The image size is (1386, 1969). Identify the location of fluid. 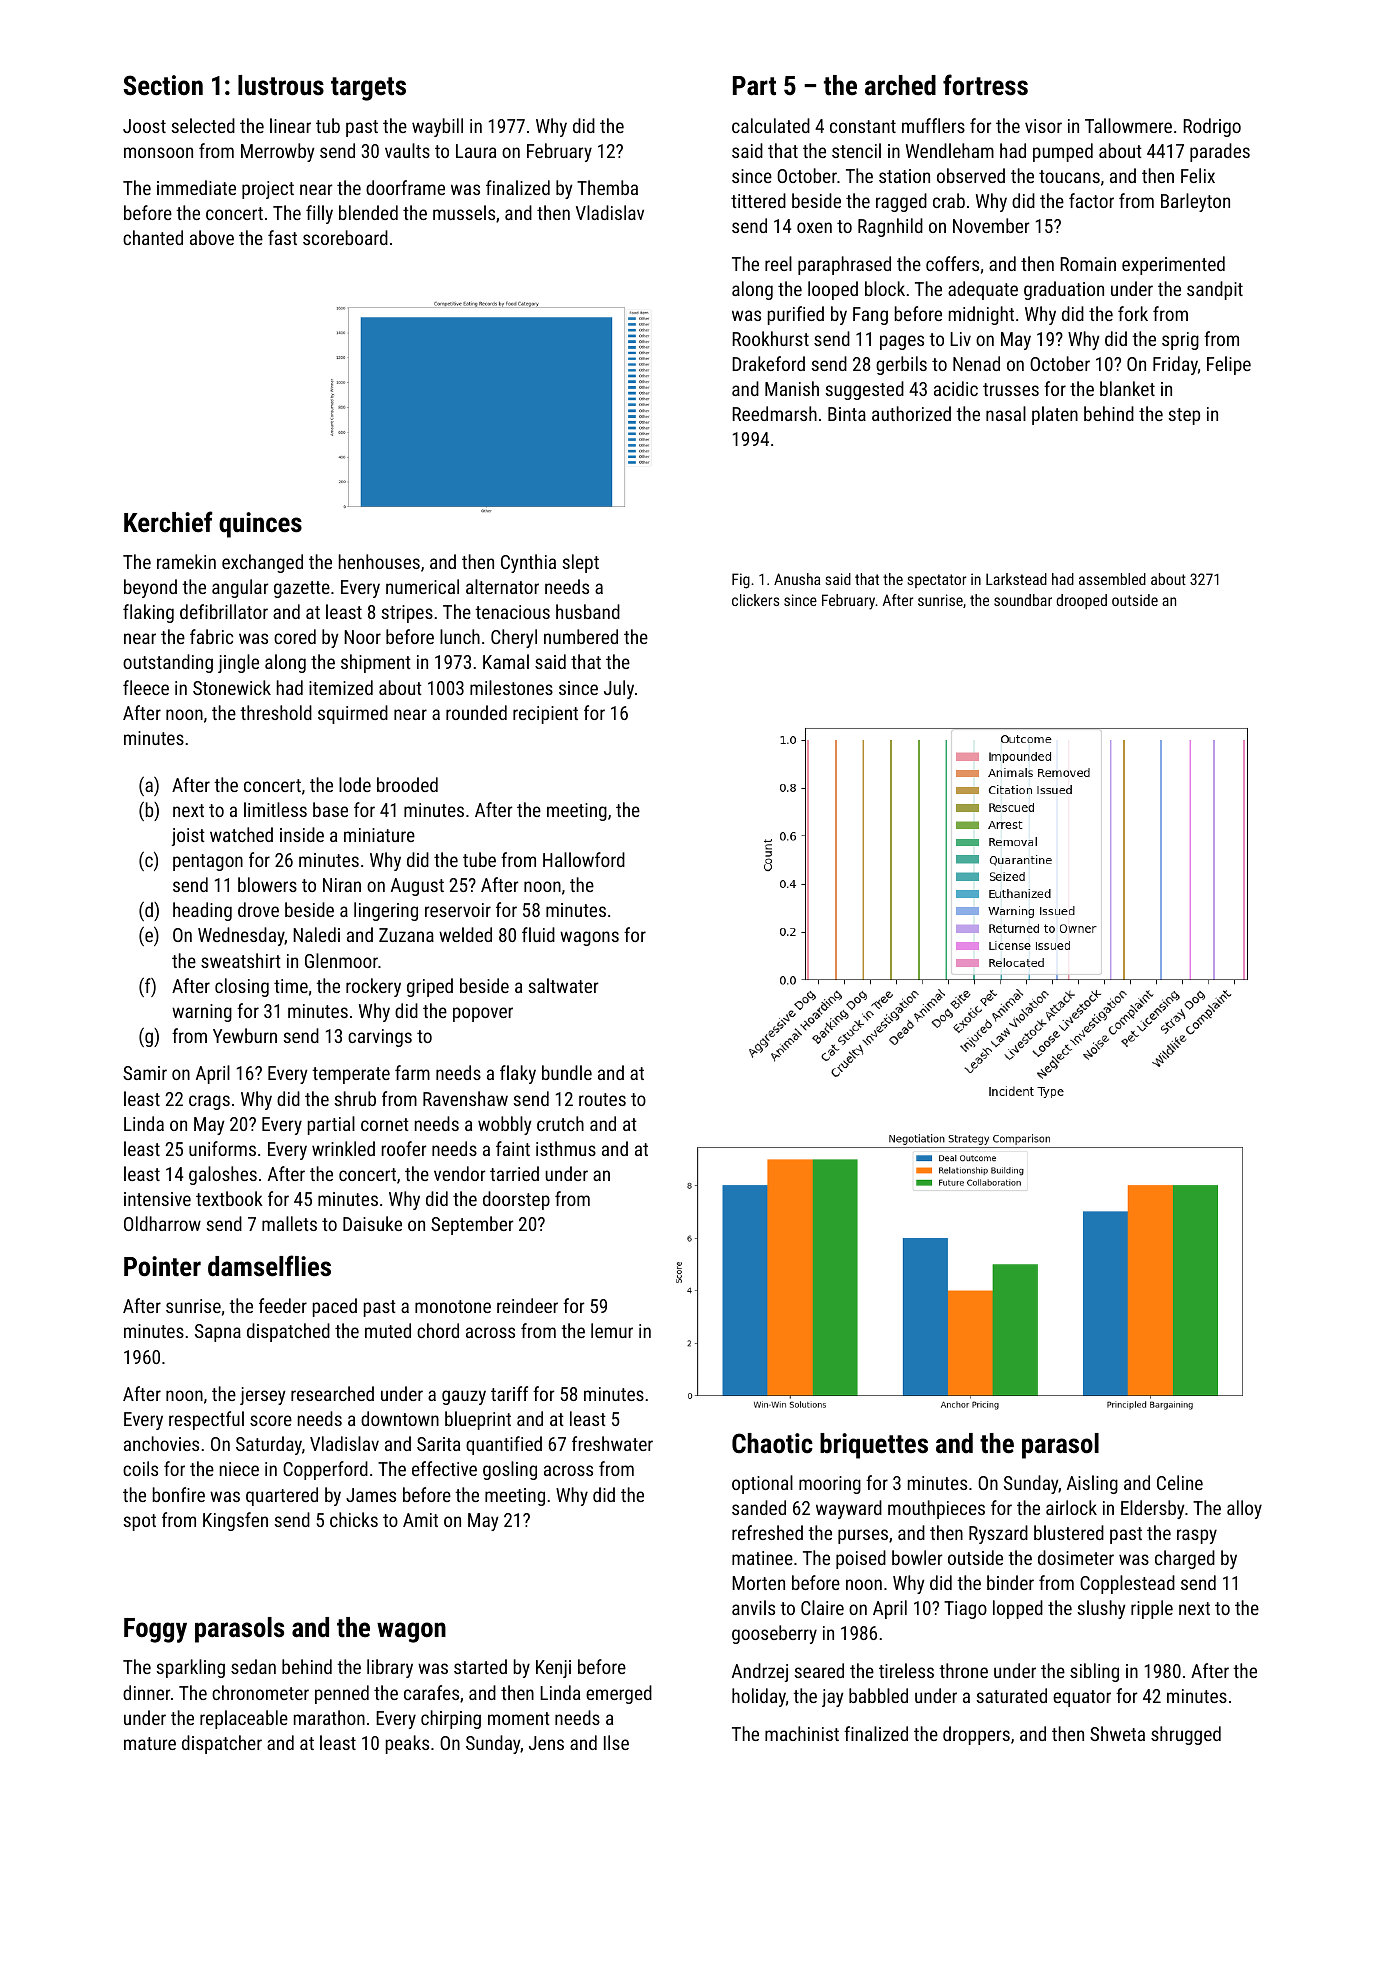
(538, 934).
